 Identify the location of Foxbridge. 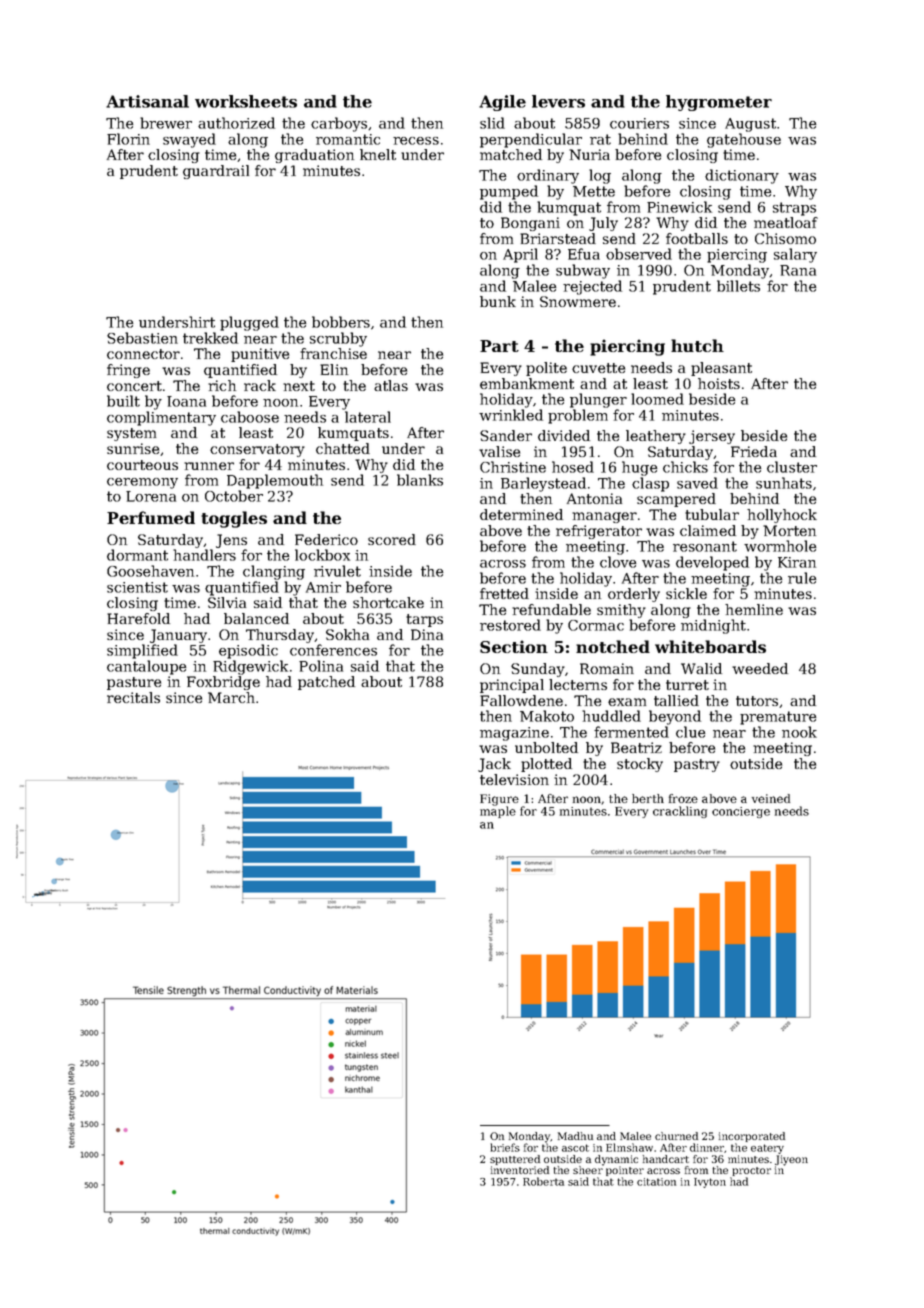
(223, 683).
